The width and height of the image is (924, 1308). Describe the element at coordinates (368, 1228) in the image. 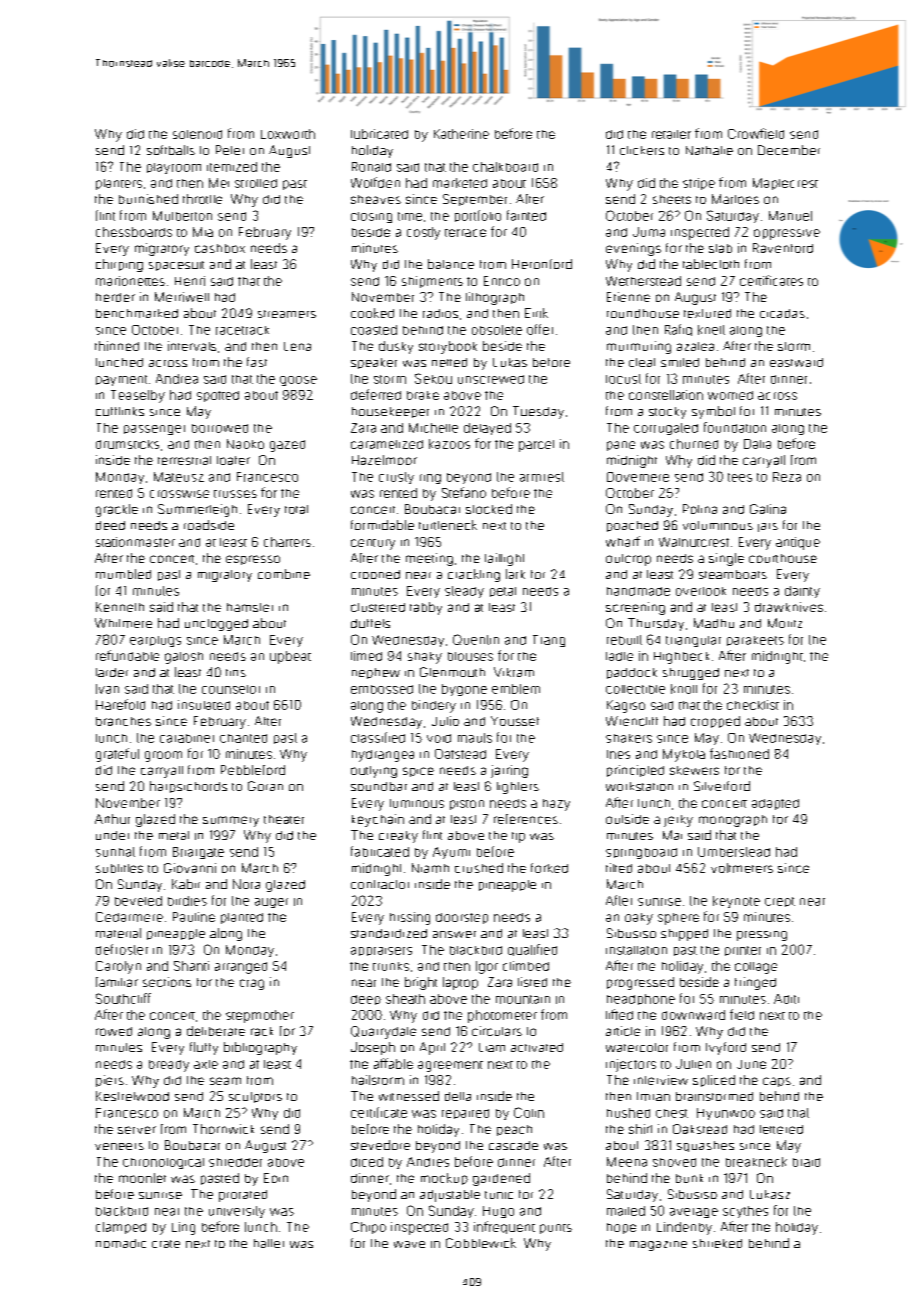

I see `Chipo` at that location.
